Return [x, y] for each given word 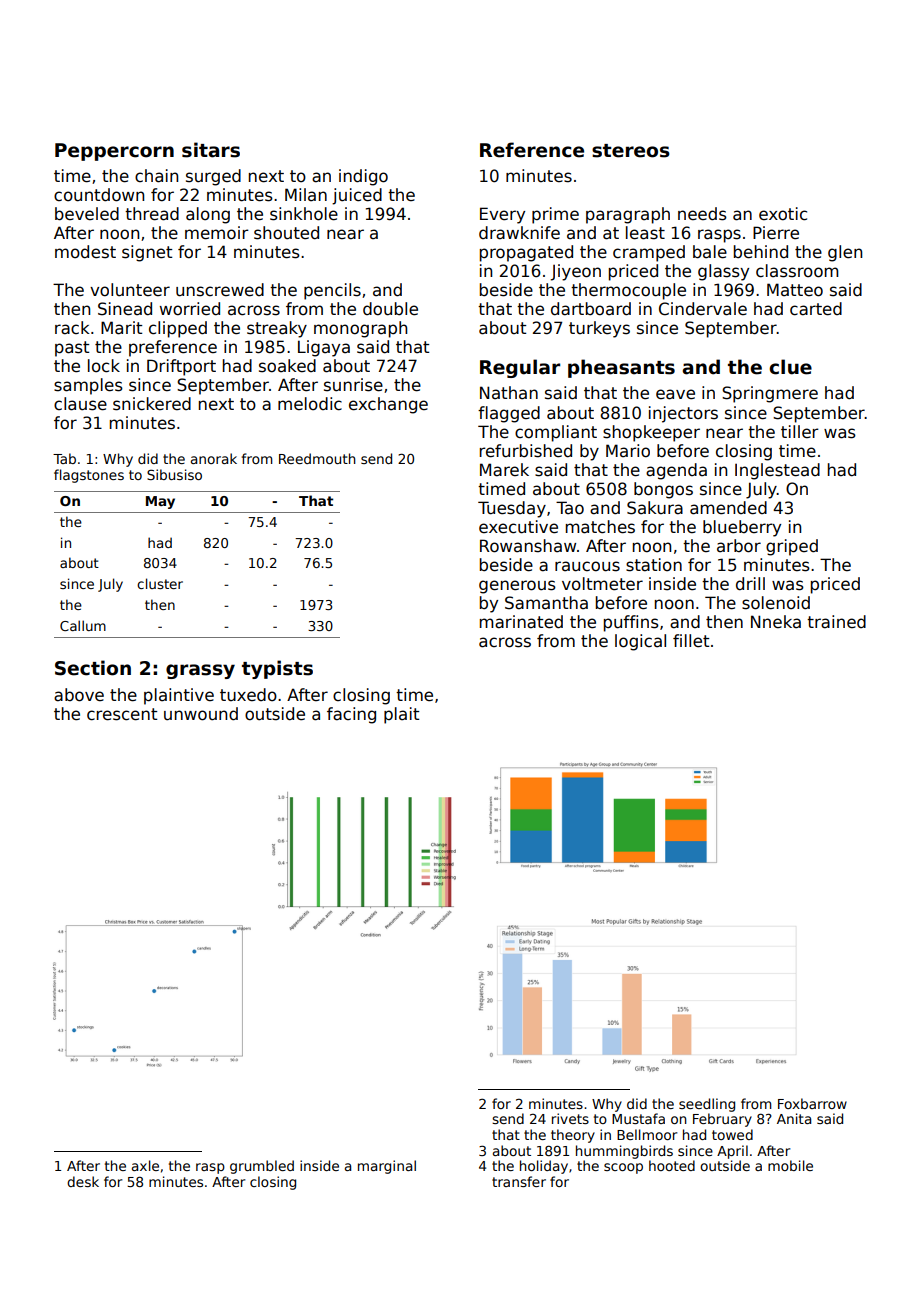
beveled [87, 214]
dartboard [591, 309]
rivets [570, 1118]
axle [145, 1165]
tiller [800, 432]
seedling [707, 1105]
